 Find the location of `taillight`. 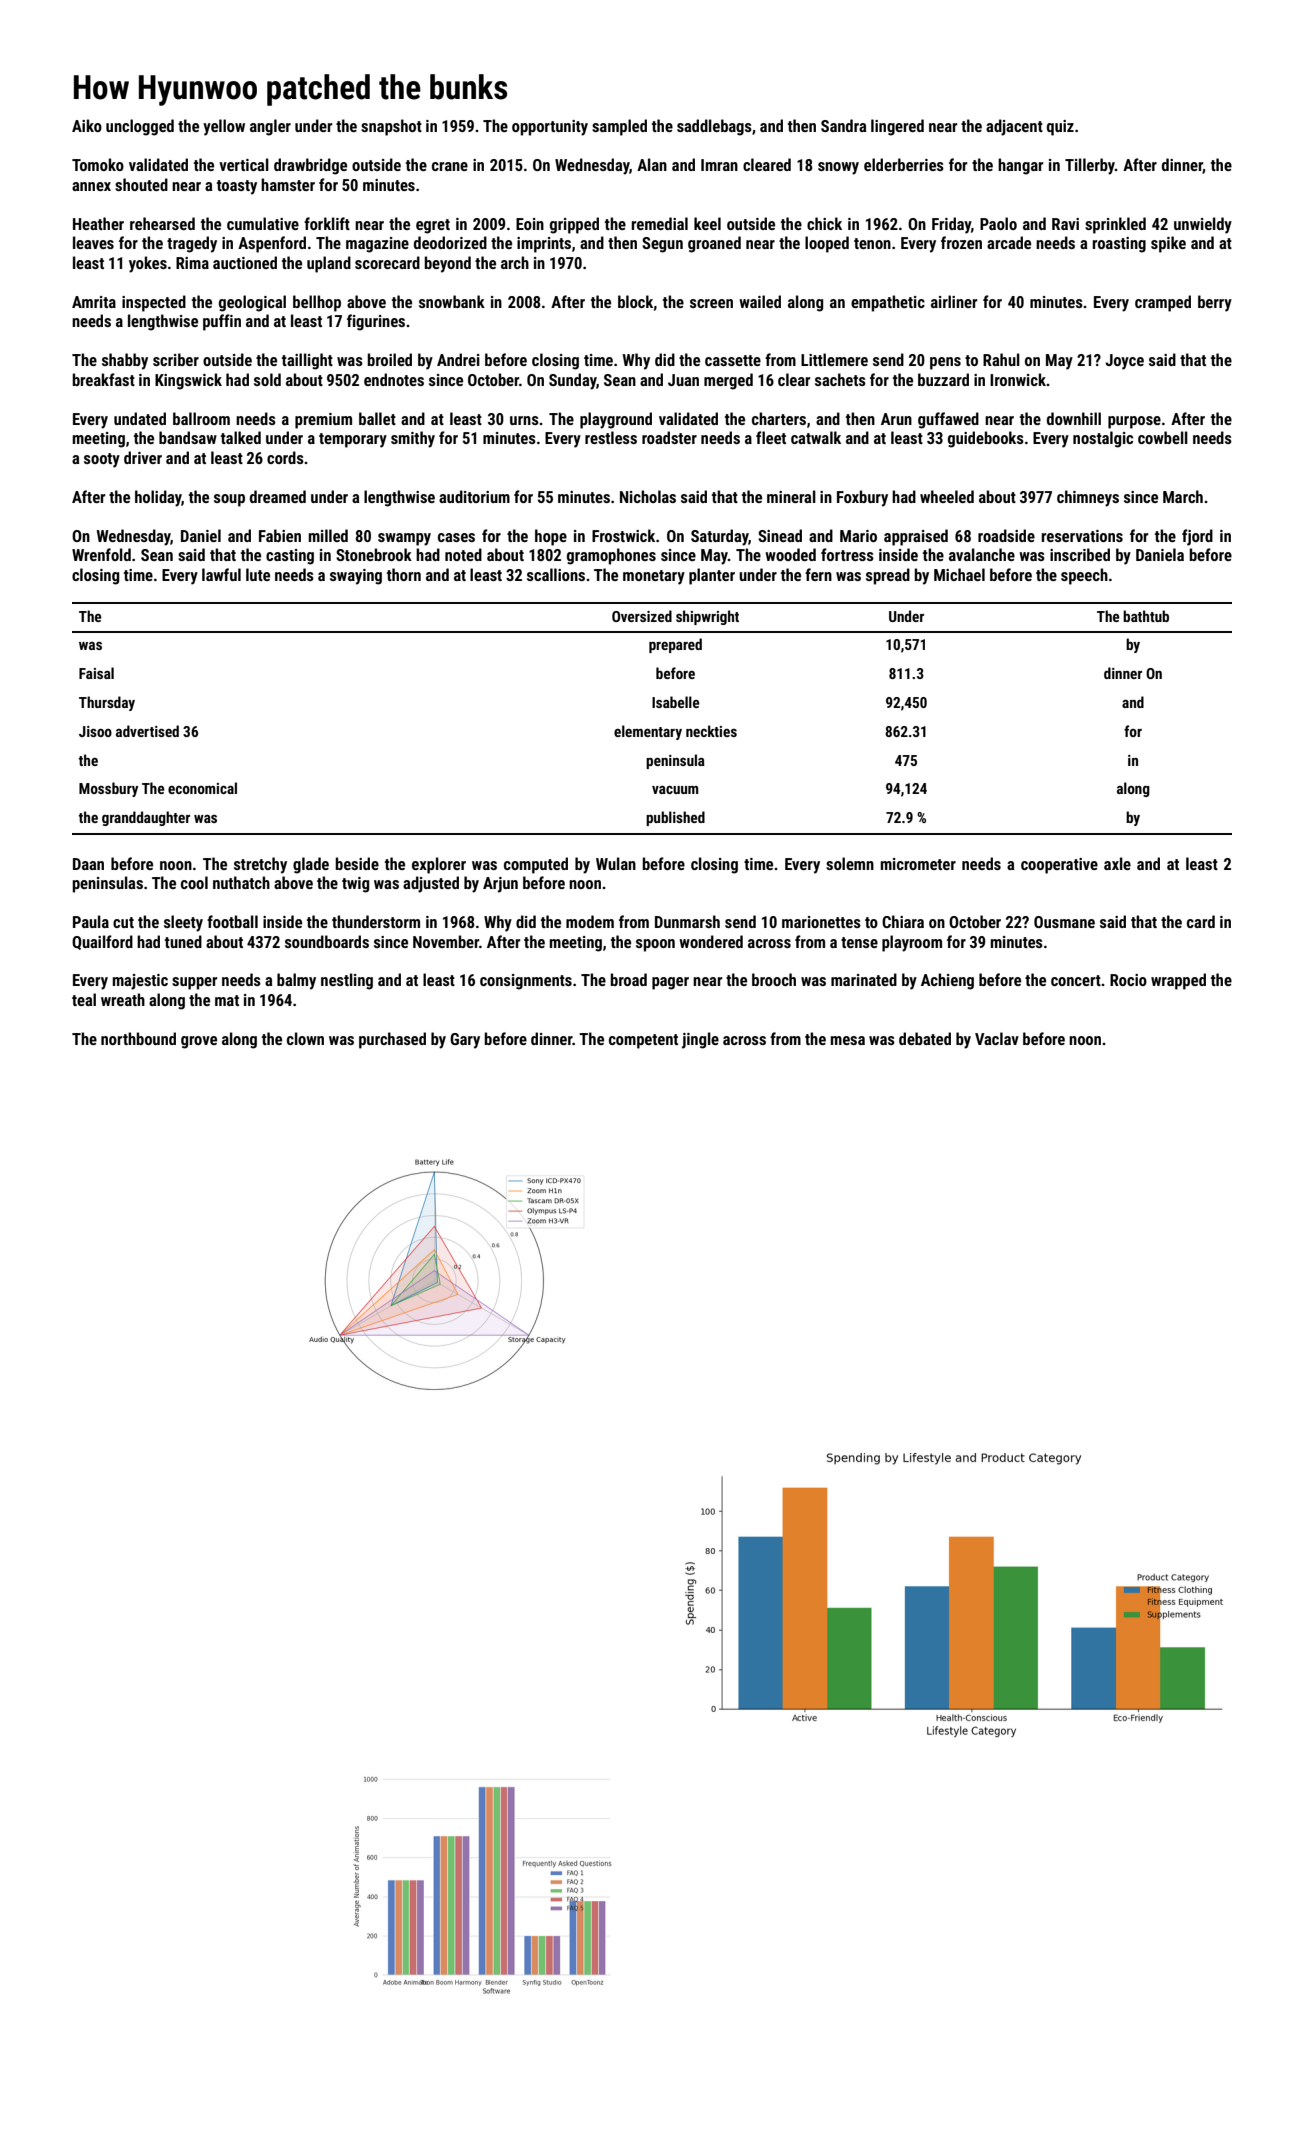

taillight is located at coordinates (307, 361).
